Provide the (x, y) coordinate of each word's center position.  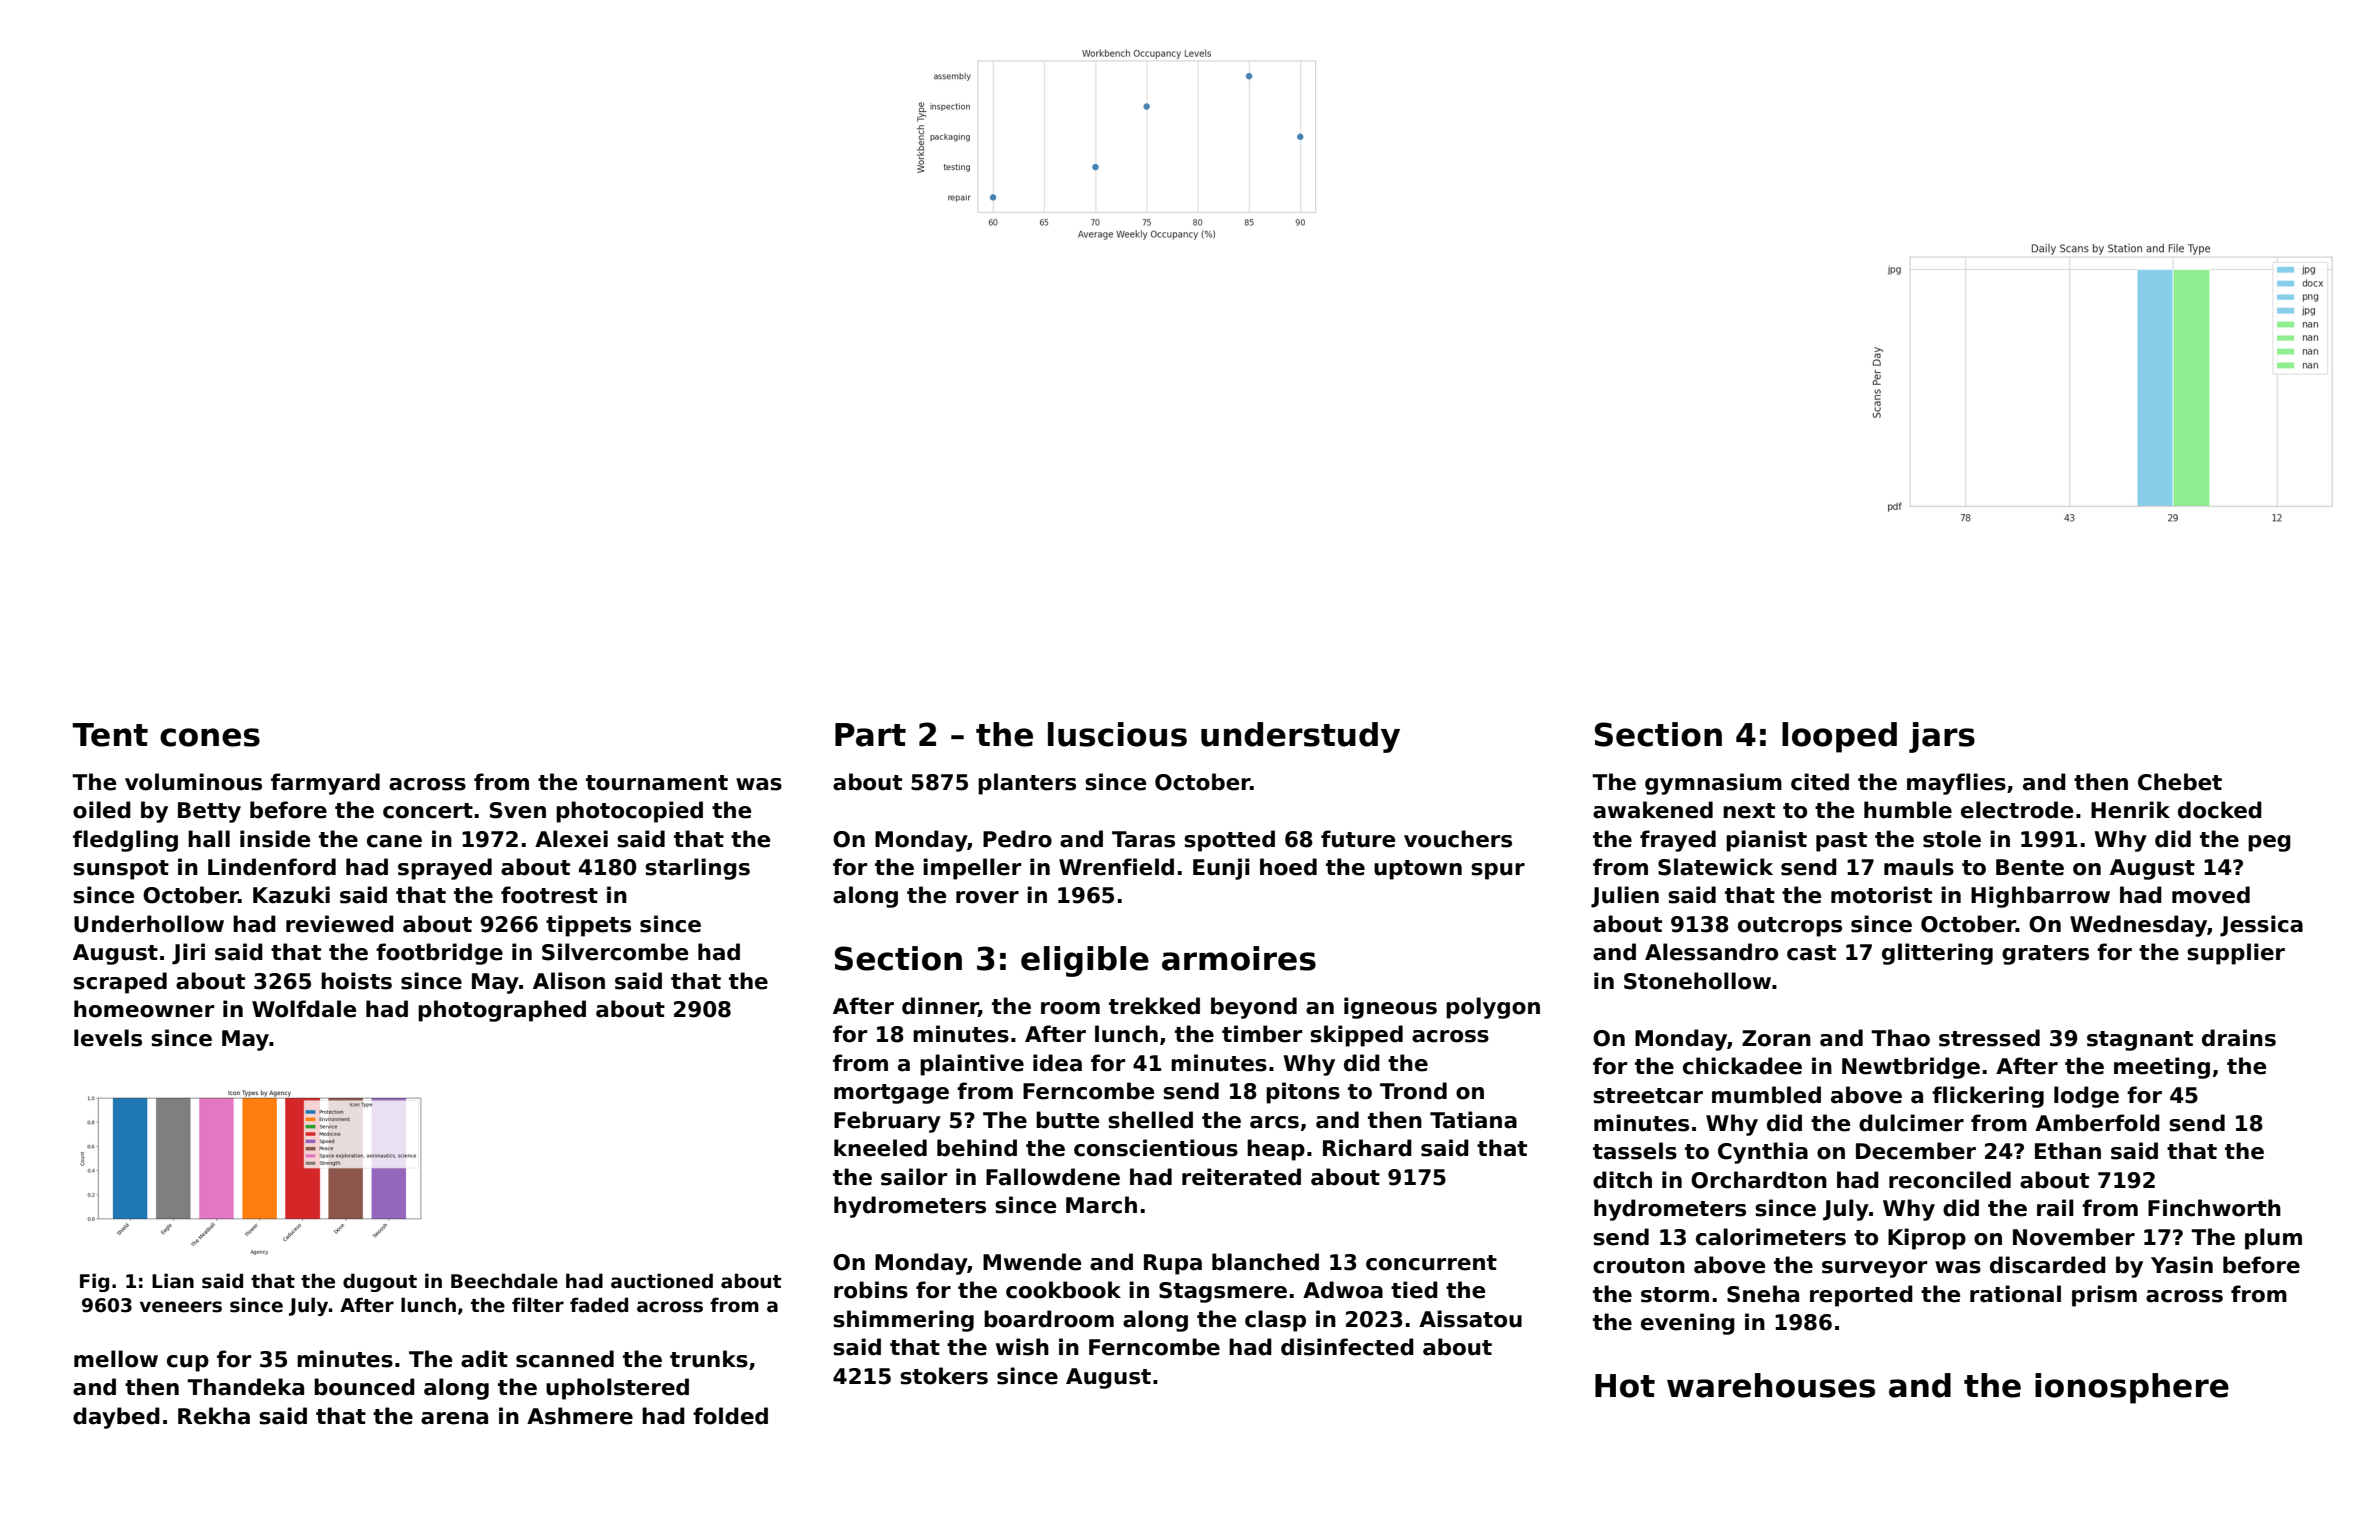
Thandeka (245, 1387)
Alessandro (1711, 952)
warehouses (1771, 1385)
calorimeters (1771, 1237)
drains (2239, 1038)
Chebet (2180, 782)
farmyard (325, 784)
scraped (120, 983)
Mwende (1032, 1262)
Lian (173, 1281)
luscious (1117, 734)
